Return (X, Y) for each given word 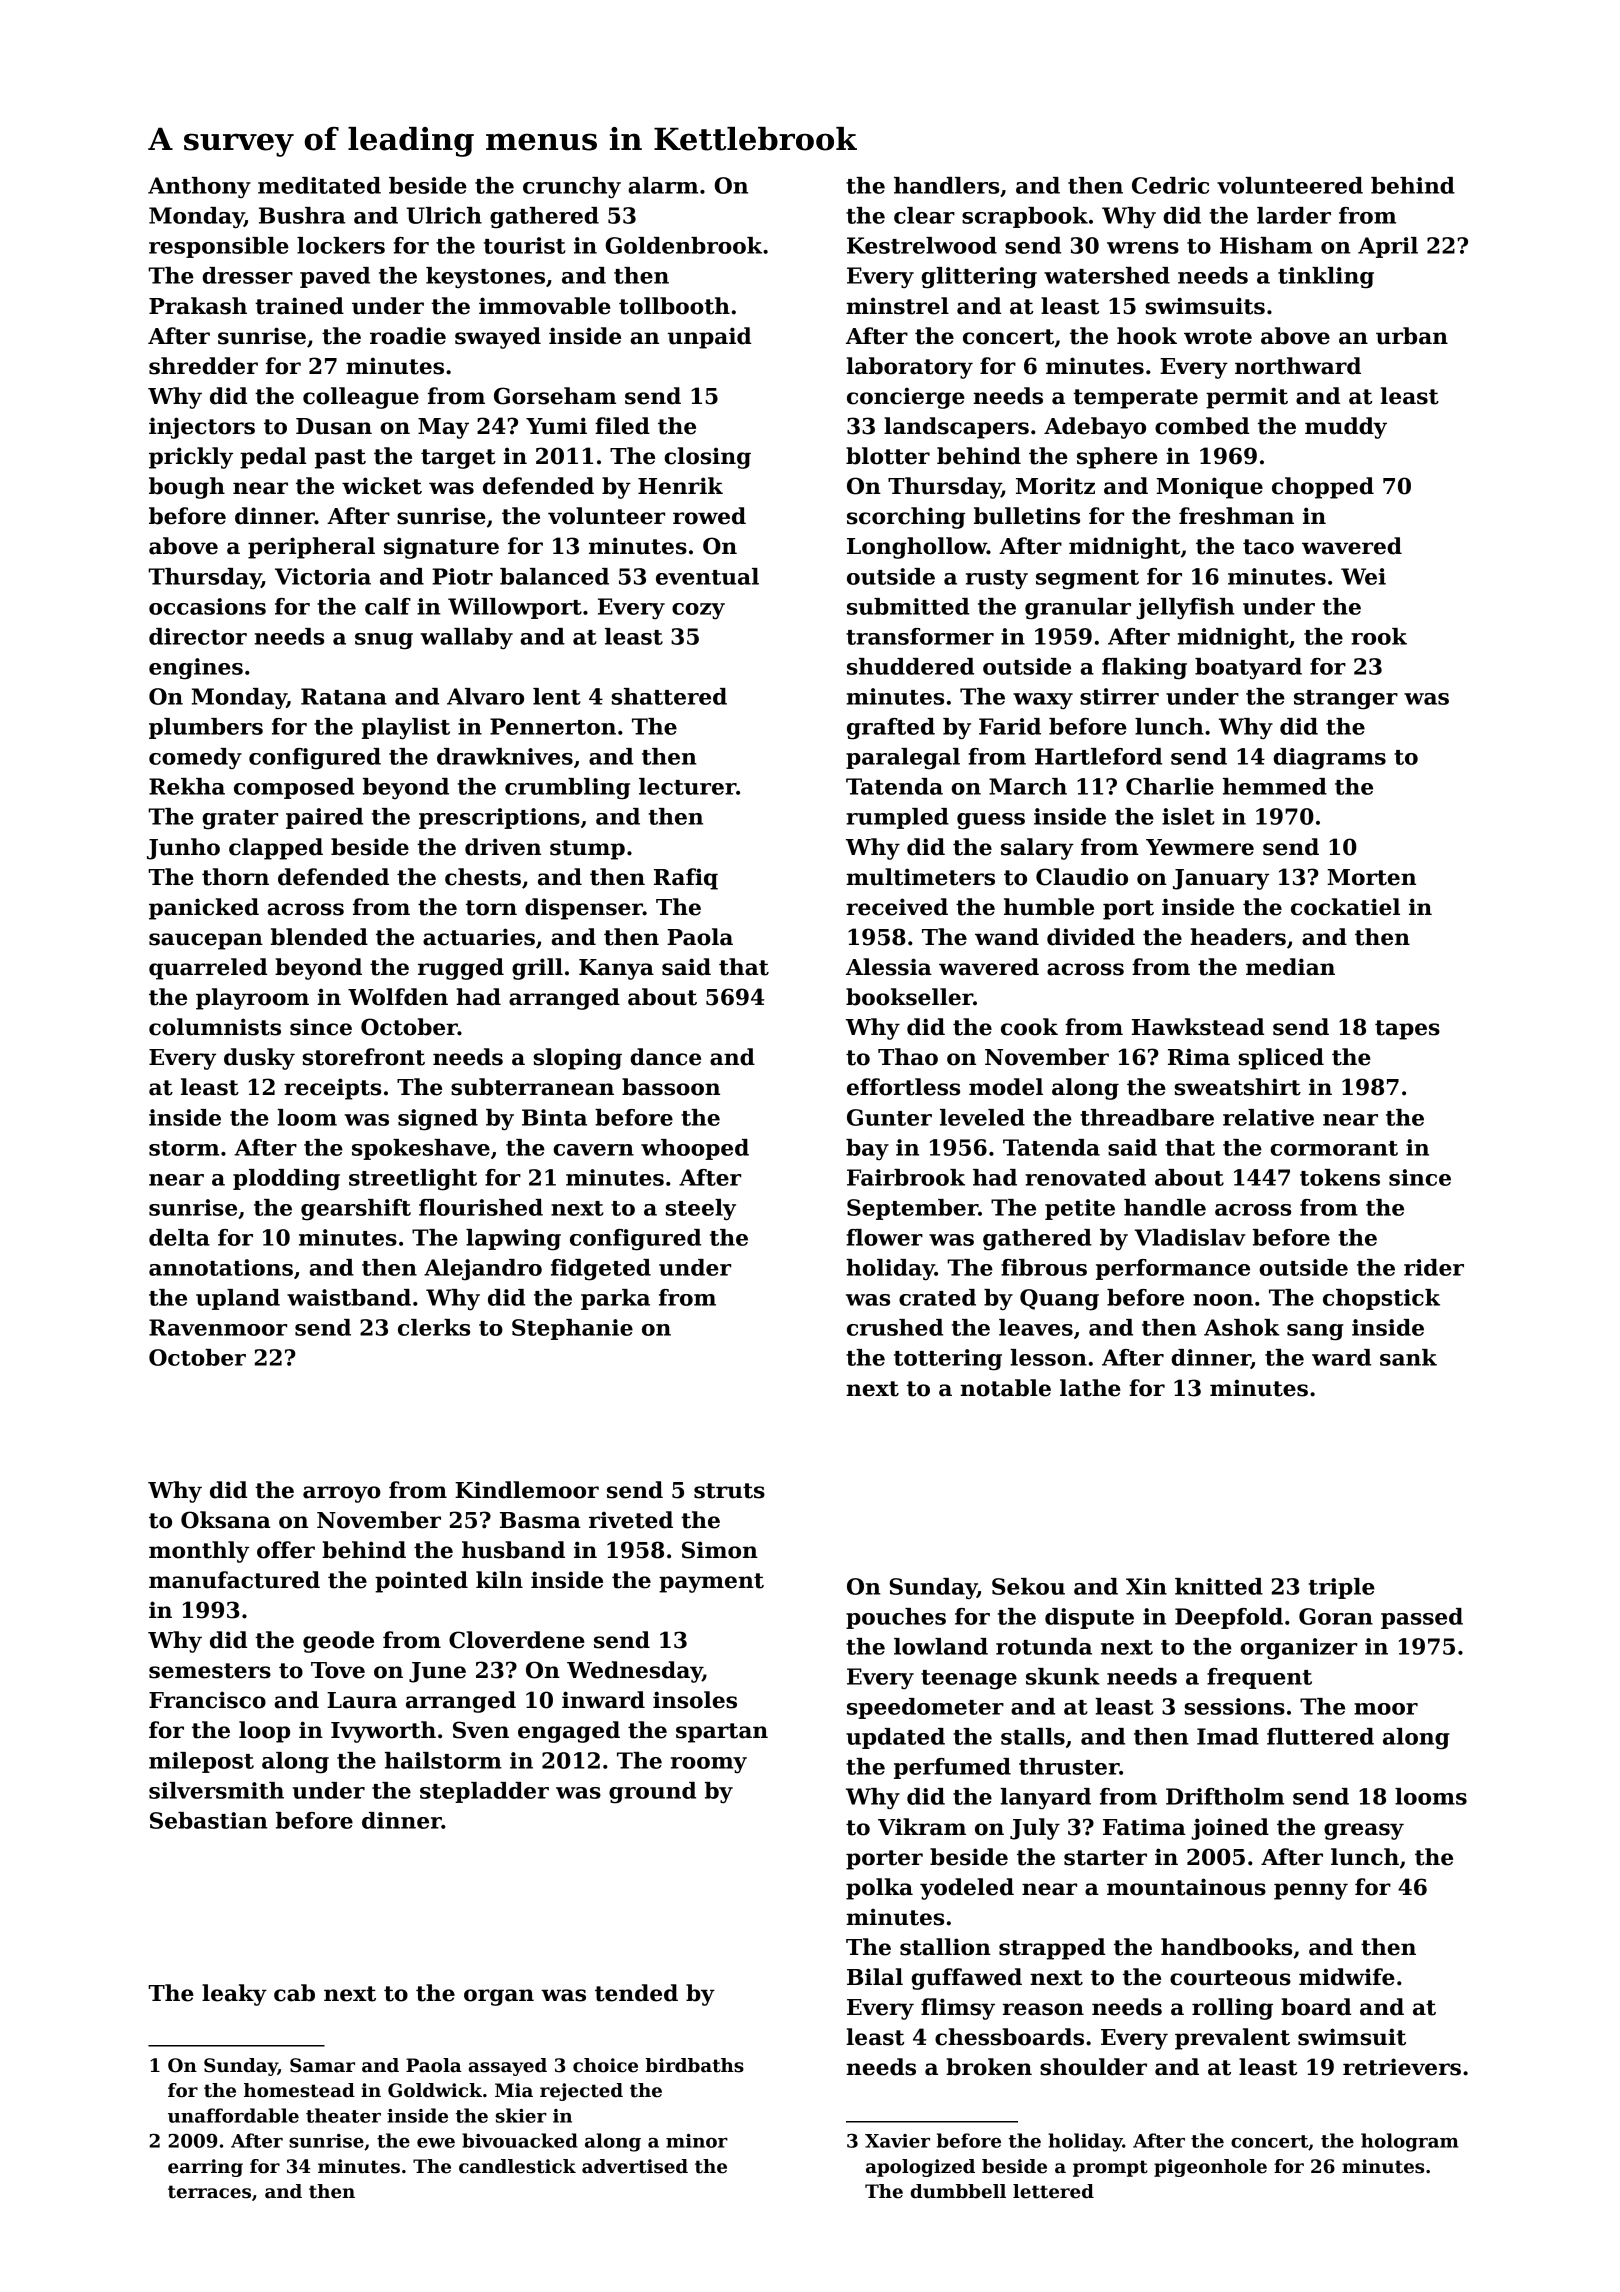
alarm (663, 185)
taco (1268, 547)
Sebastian (209, 1820)
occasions (207, 606)
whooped (695, 1149)
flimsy (958, 2009)
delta (179, 1237)
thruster (1069, 1766)
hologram (1410, 2142)
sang (1315, 1332)
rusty (997, 580)
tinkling (1326, 278)
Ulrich (444, 215)
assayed (508, 2067)
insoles (695, 1700)
